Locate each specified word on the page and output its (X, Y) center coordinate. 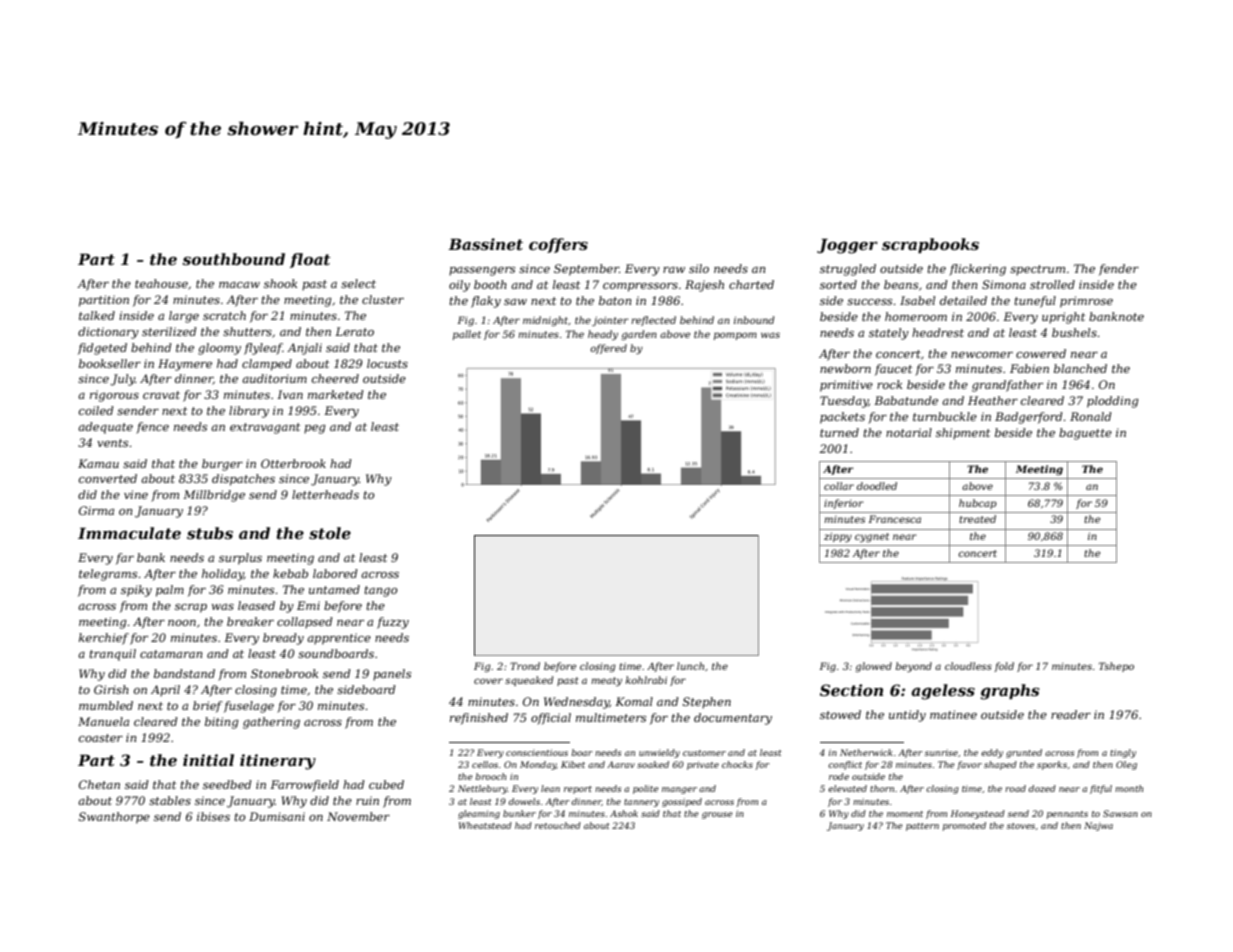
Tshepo (1116, 667)
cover (488, 681)
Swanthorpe (114, 818)
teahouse (161, 283)
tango (381, 591)
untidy (907, 716)
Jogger (847, 246)
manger (679, 790)
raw (674, 270)
